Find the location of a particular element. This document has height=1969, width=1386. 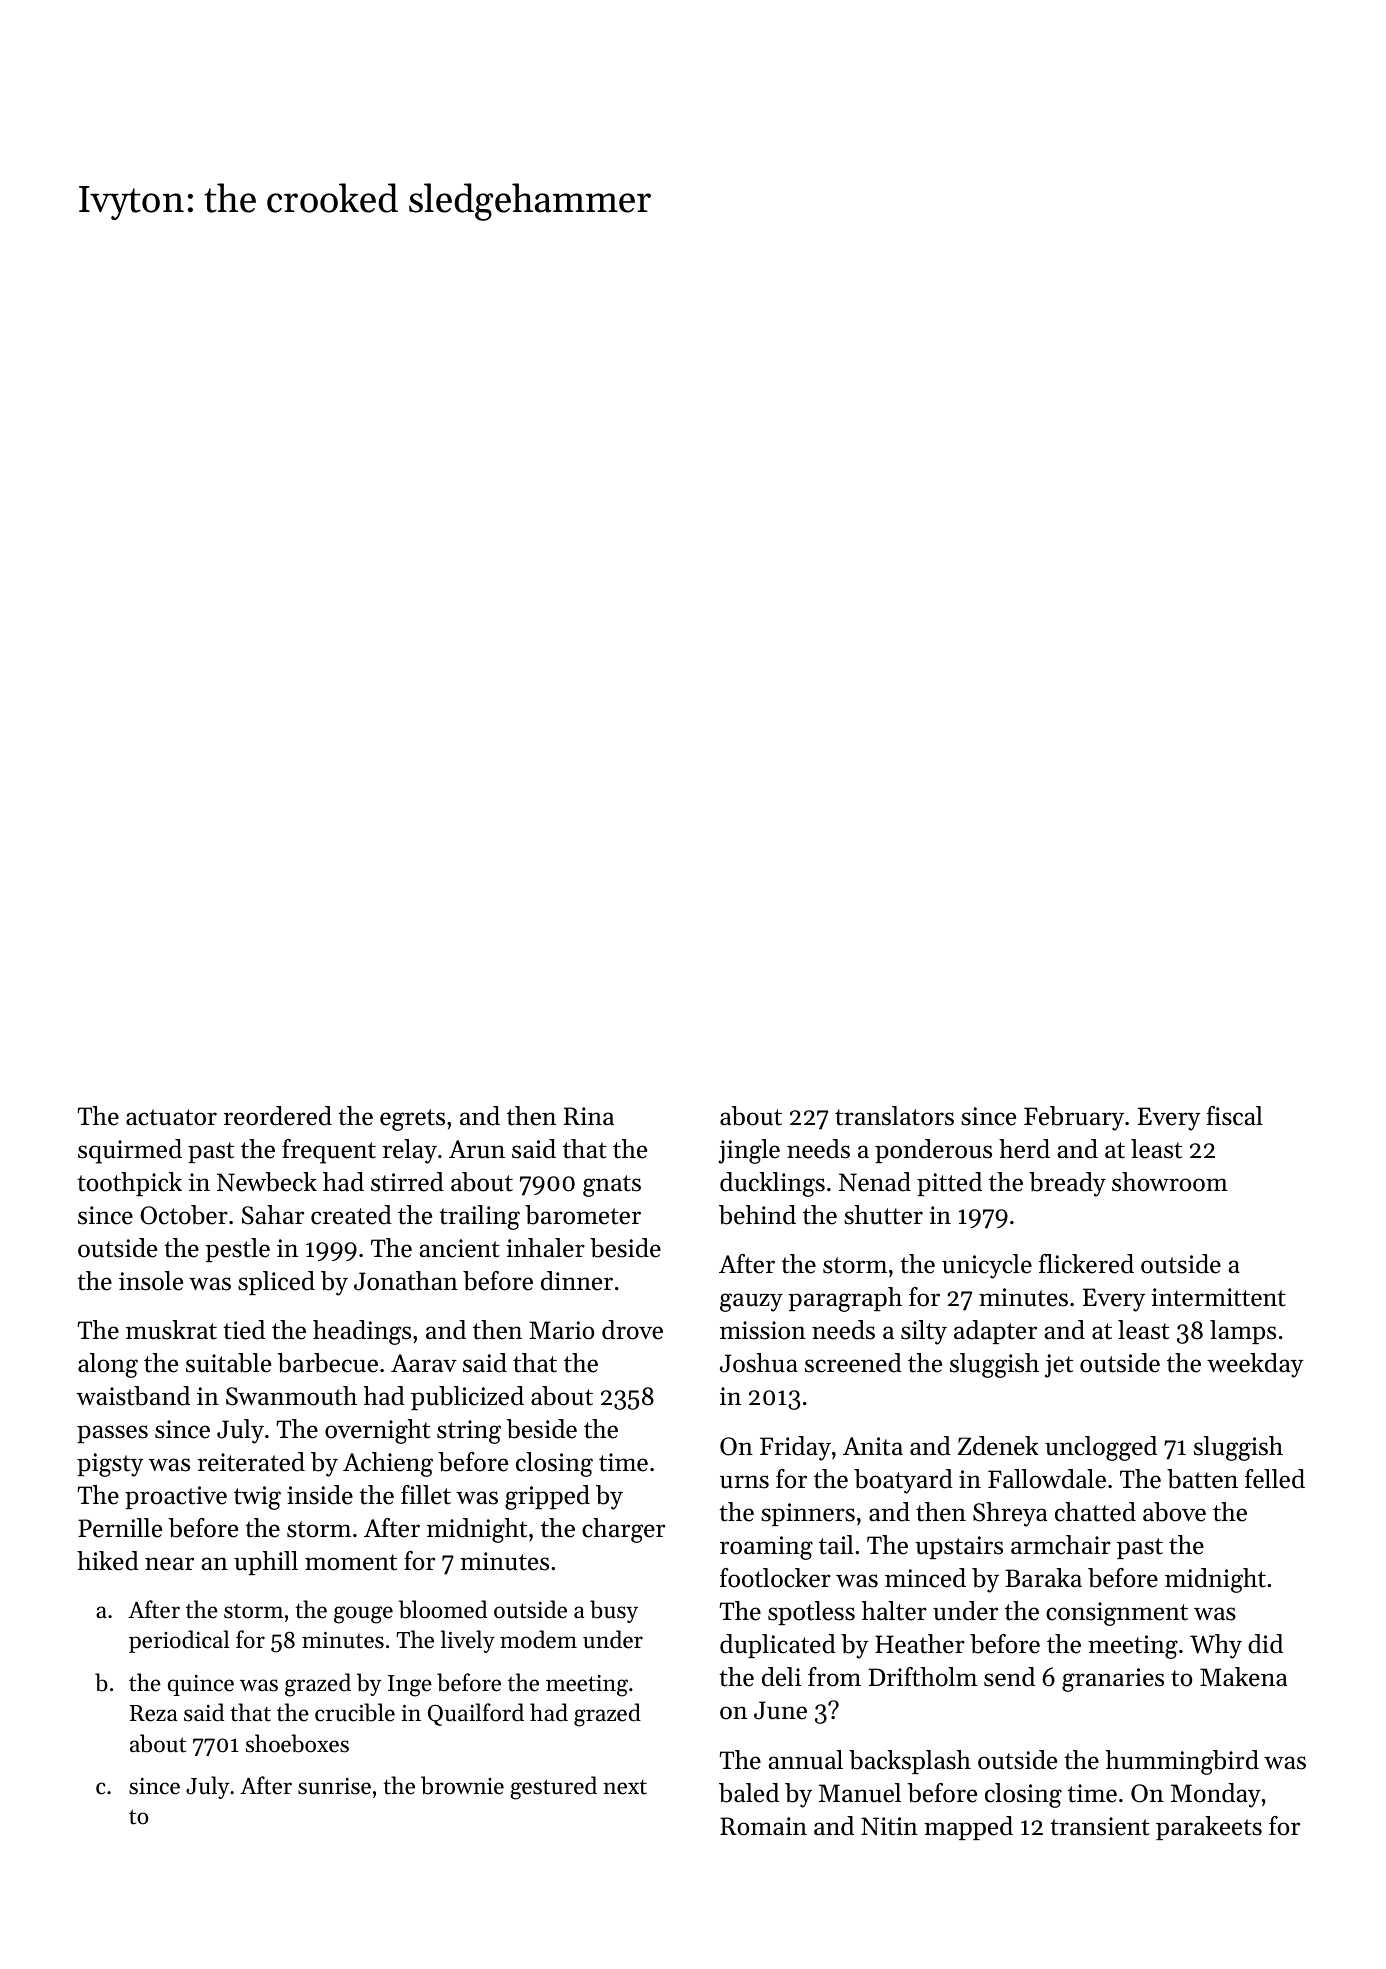

waistband is located at coordinates (133, 1396).
